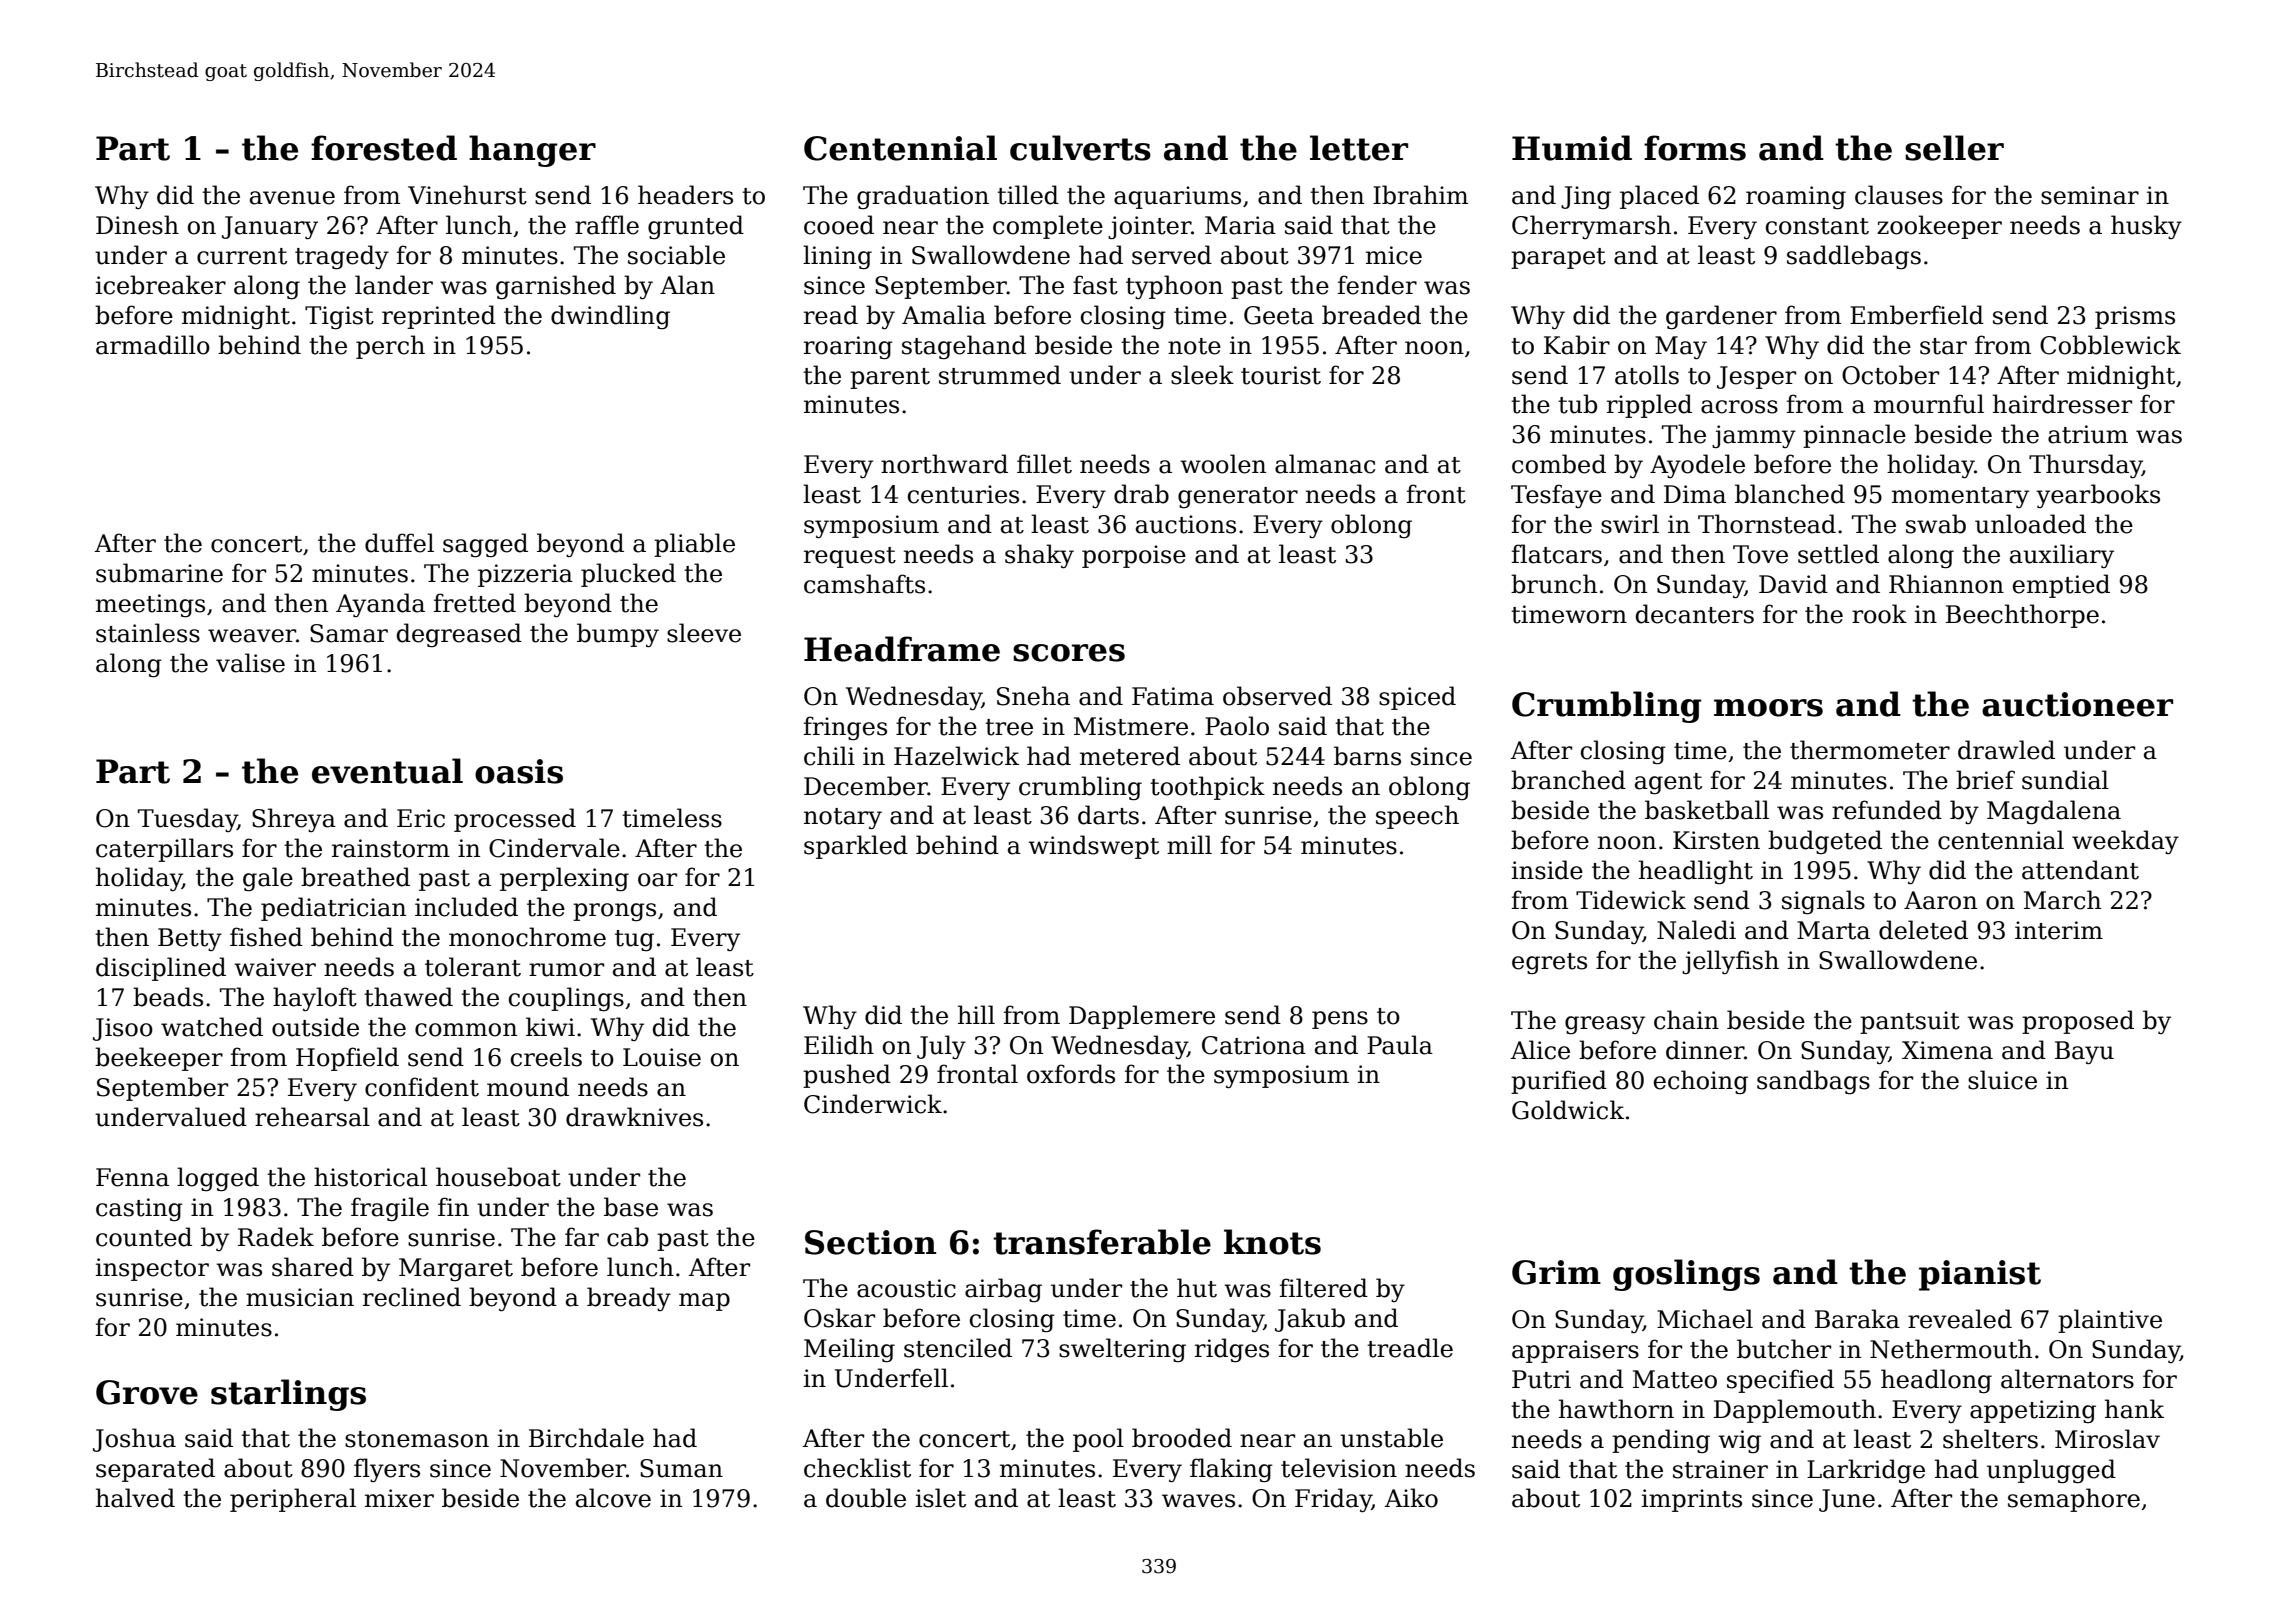 This screenshot has width=2282, height=1614. What do you see at coordinates (1870, 750) in the screenshot?
I see `thermometer` at bounding box center [1870, 750].
